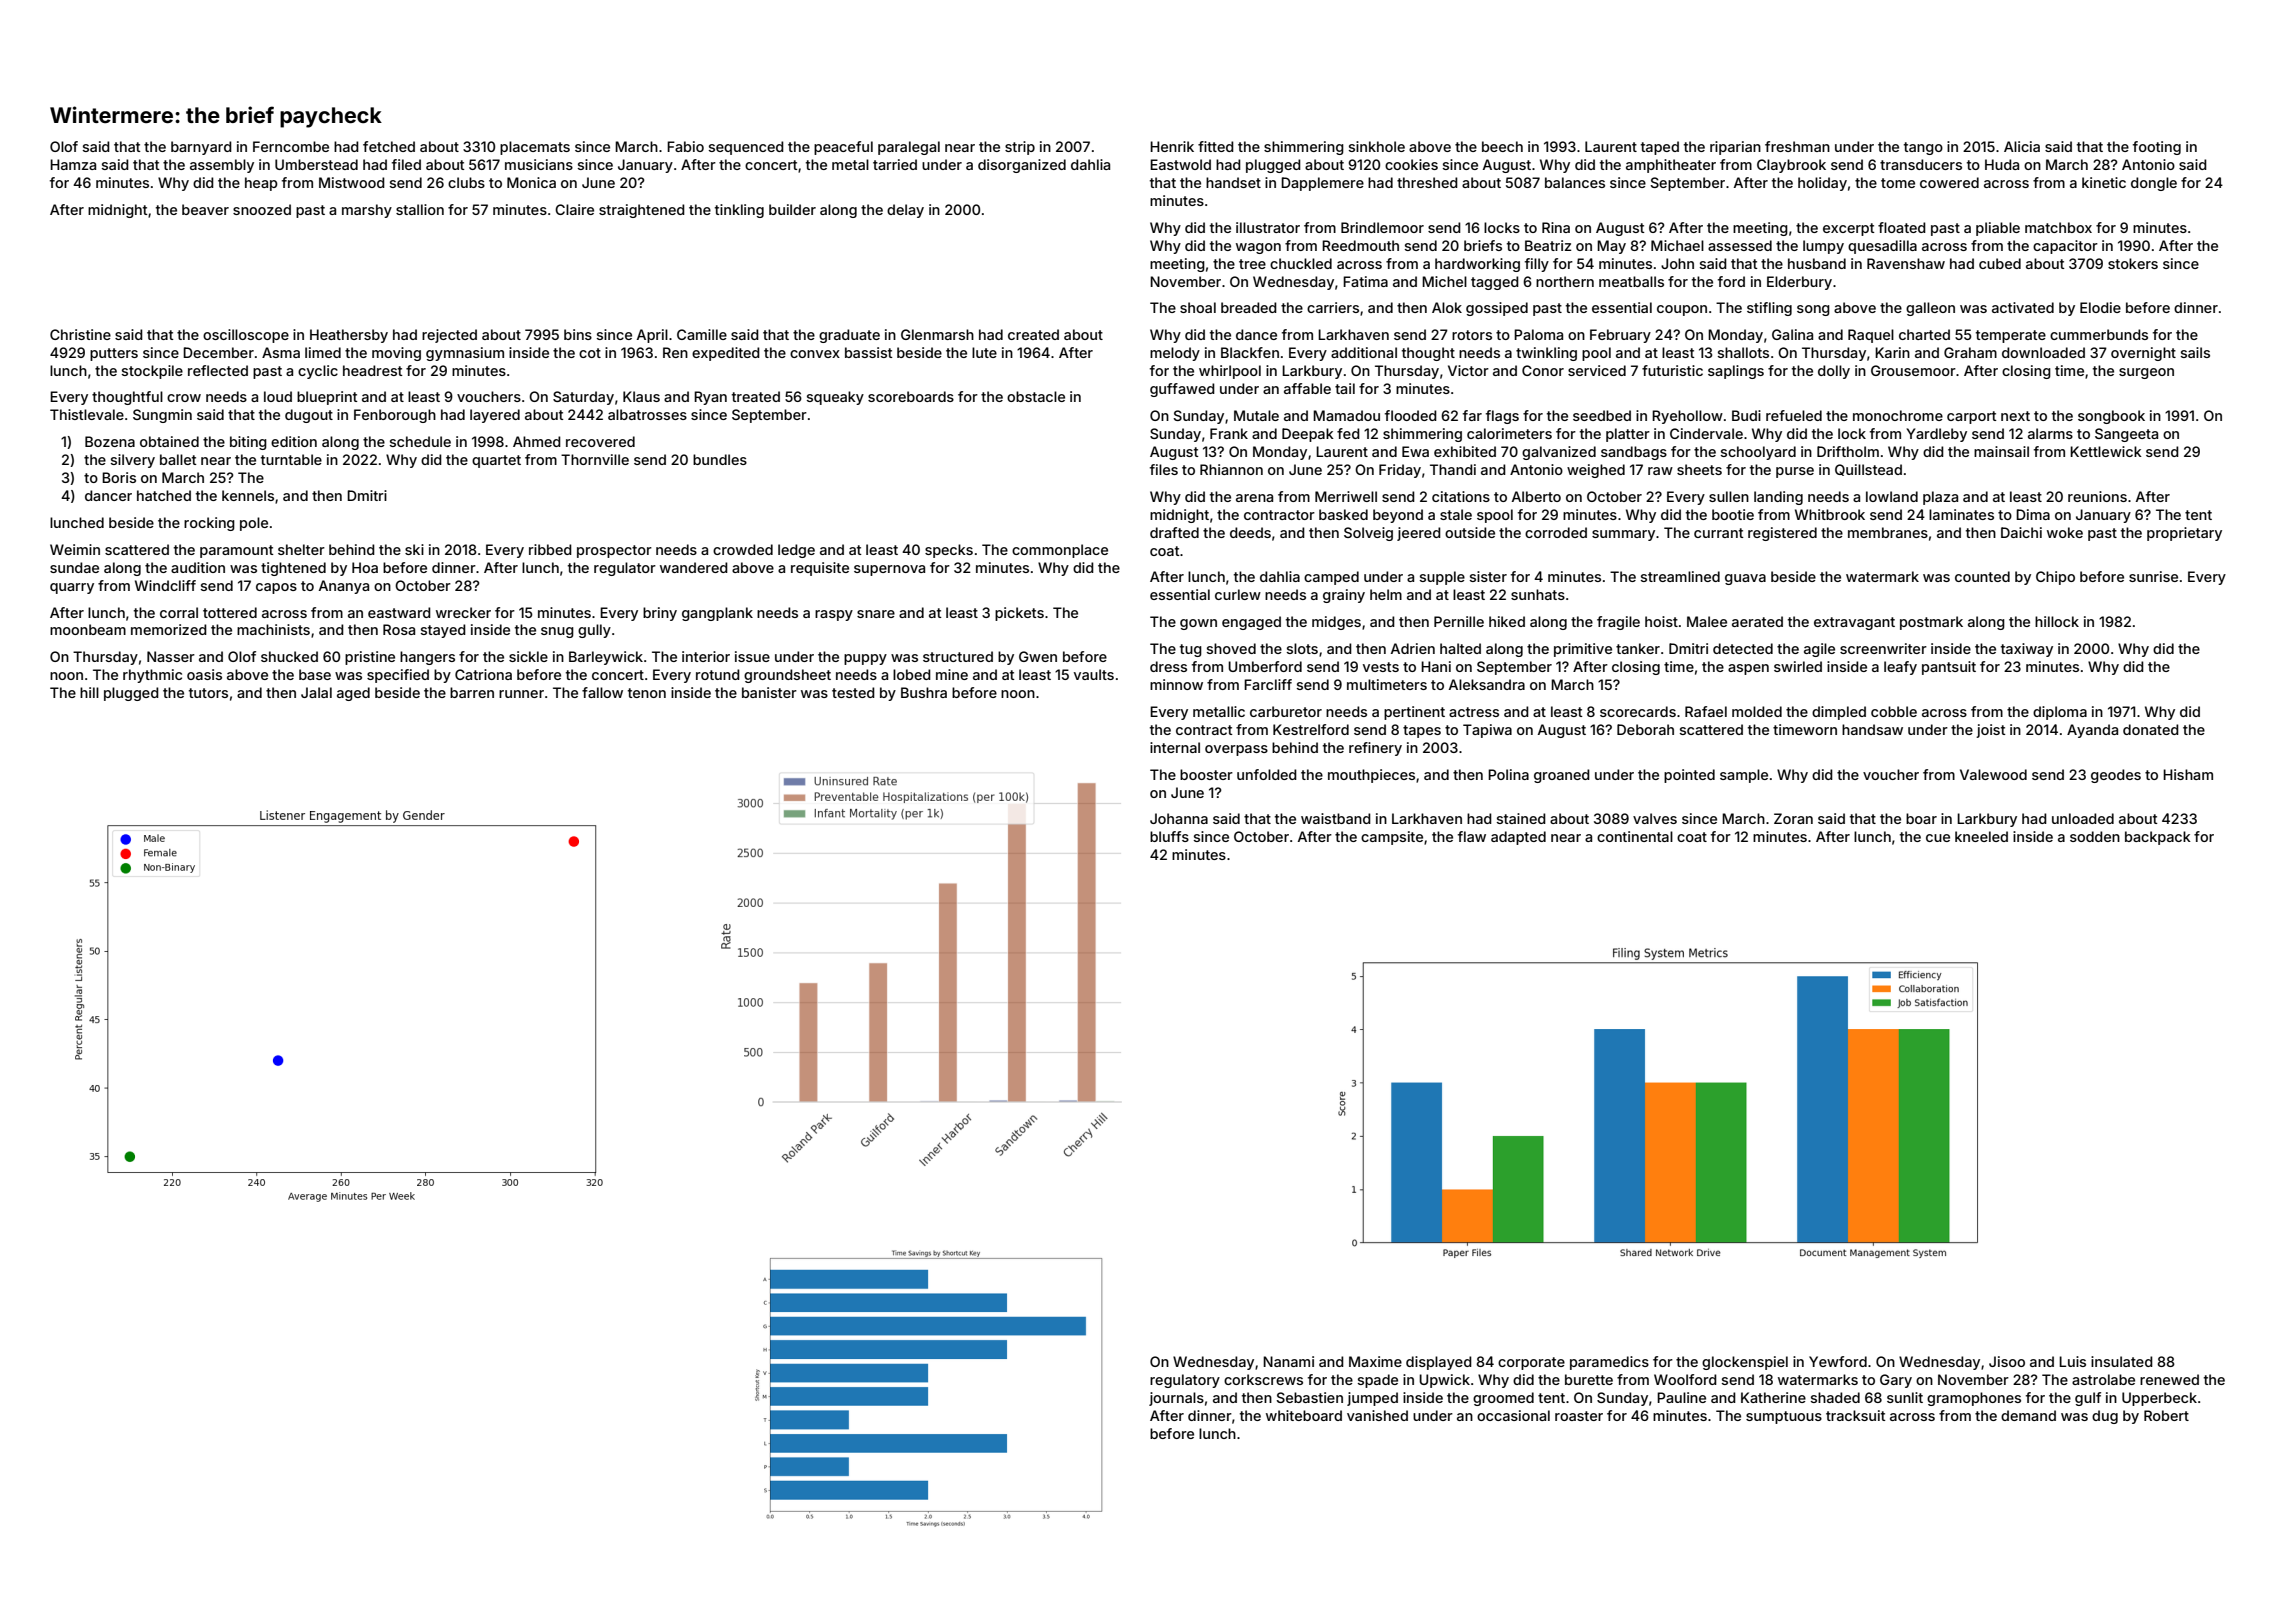 This screenshot has width=2276, height=1610. What do you see at coordinates (1797, 146) in the screenshot?
I see `freshman` at bounding box center [1797, 146].
